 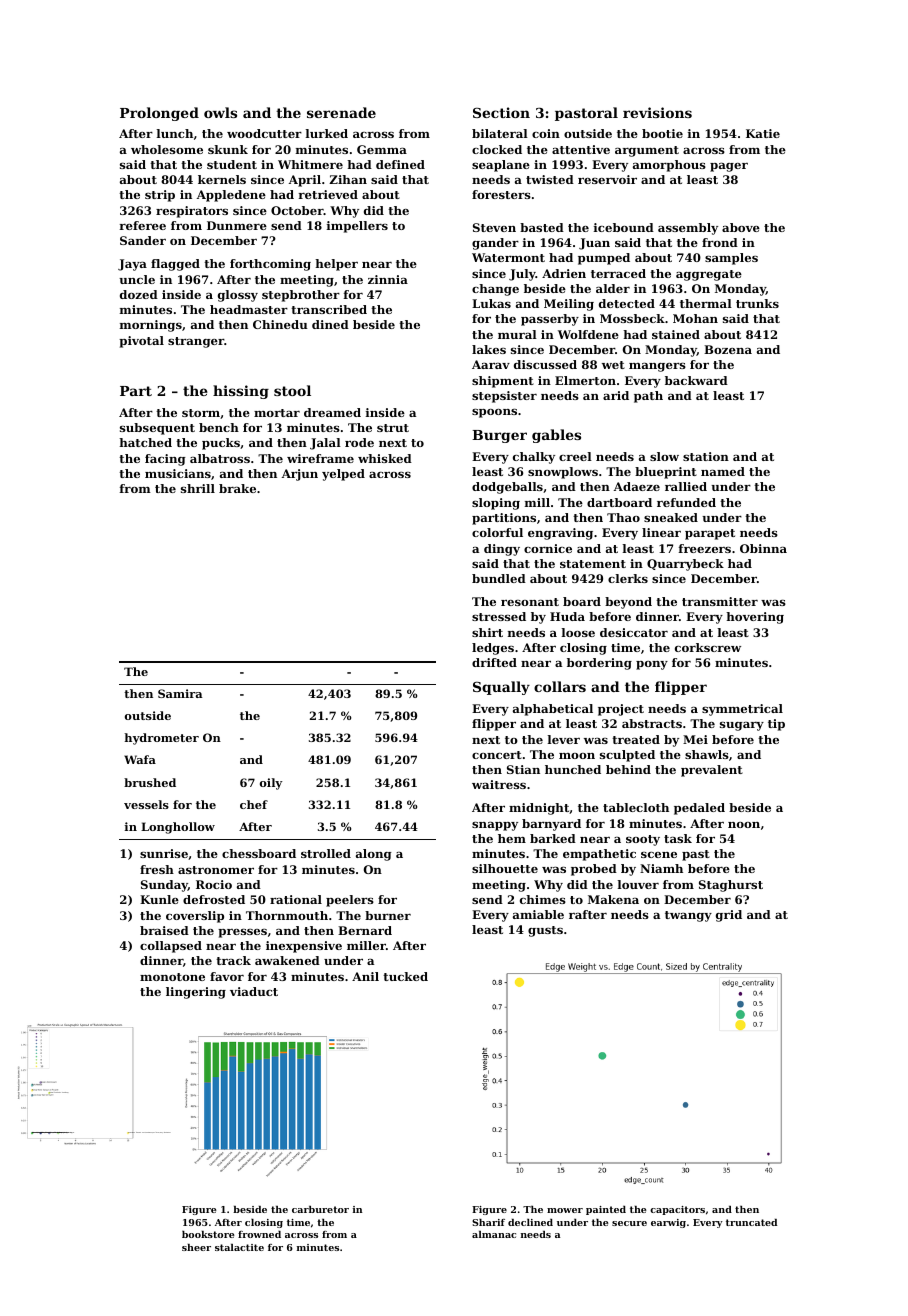 What do you see at coordinates (196, 1247) in the screenshot?
I see `sheer` at bounding box center [196, 1247].
